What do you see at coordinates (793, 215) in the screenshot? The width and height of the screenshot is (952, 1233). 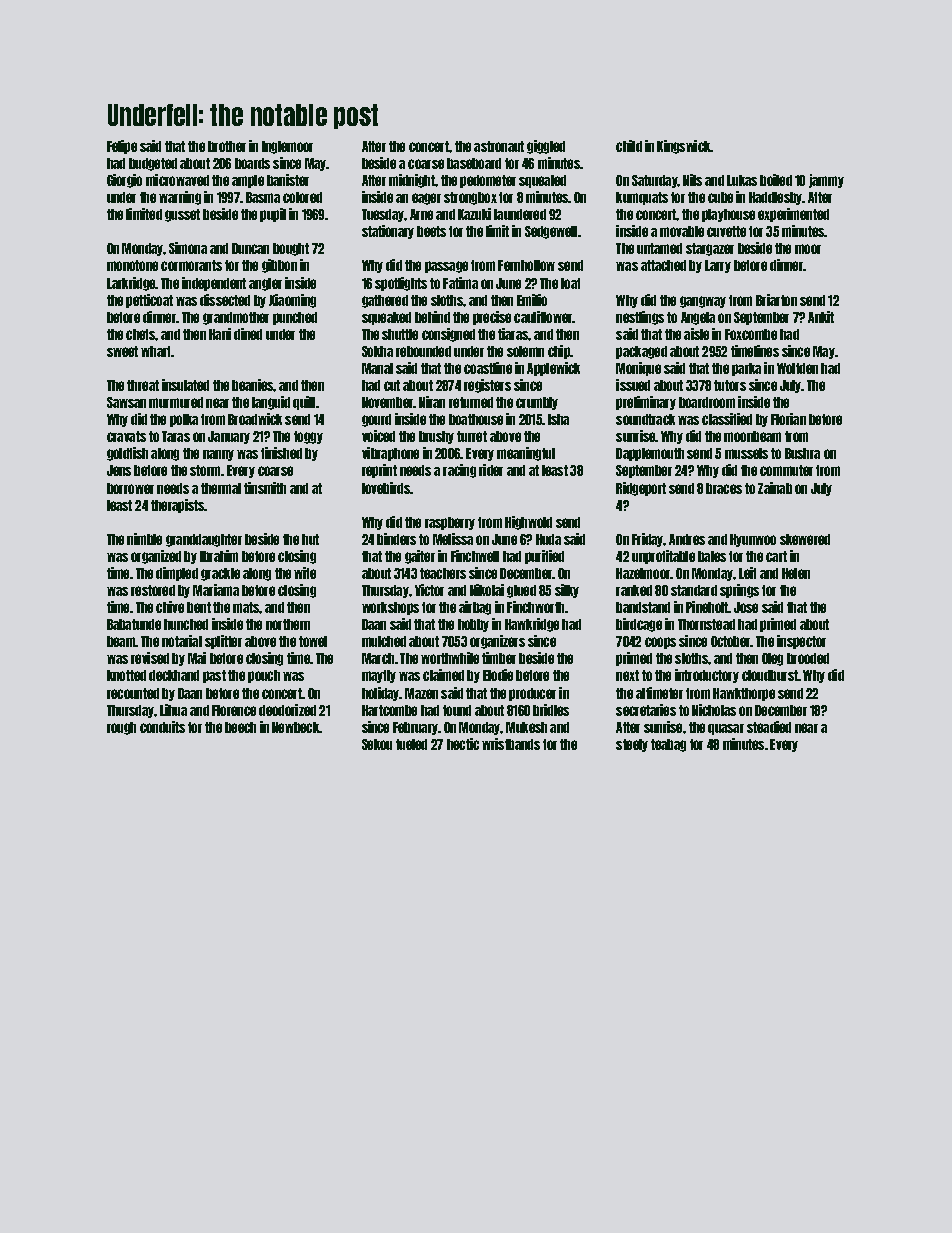 I see `experimented` at bounding box center [793, 215].
